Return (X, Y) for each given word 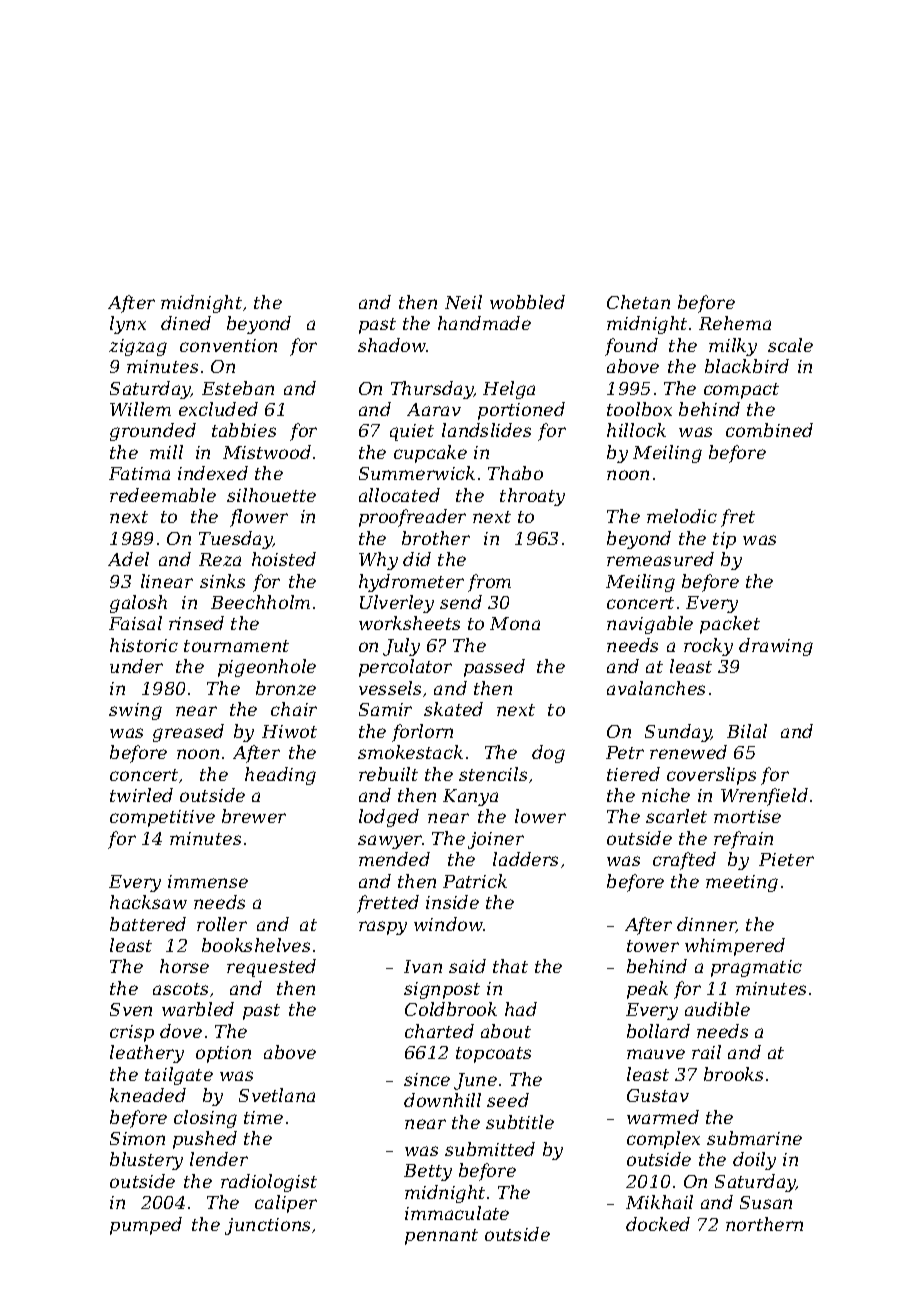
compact (741, 391)
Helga (509, 390)
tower (653, 946)
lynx (128, 325)
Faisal (135, 623)
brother (436, 538)
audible (717, 1009)
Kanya (470, 797)
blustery (146, 1161)
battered (148, 924)
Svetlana (277, 1095)
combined (769, 430)
